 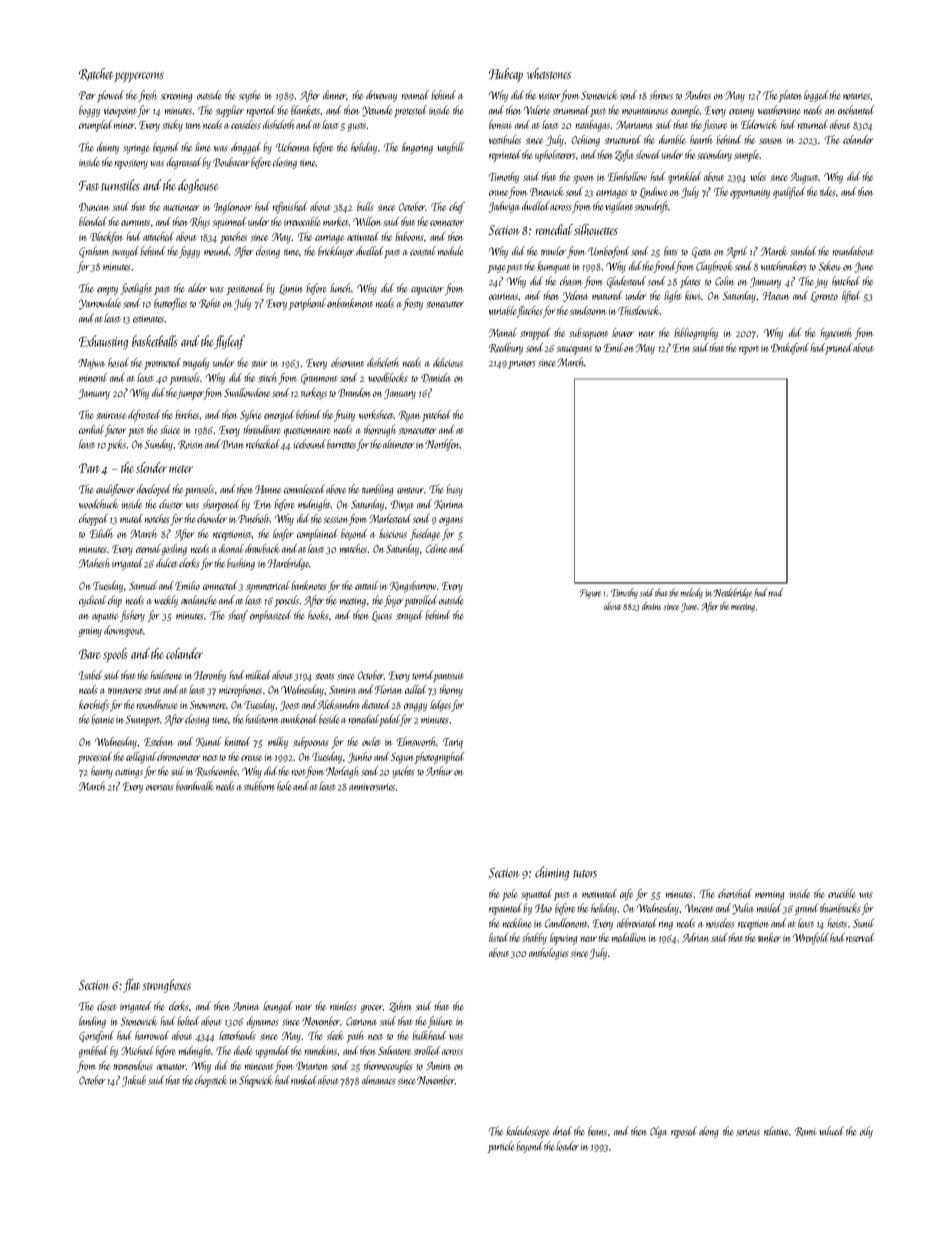 I want to click on almanacs, so click(x=379, y=1080).
